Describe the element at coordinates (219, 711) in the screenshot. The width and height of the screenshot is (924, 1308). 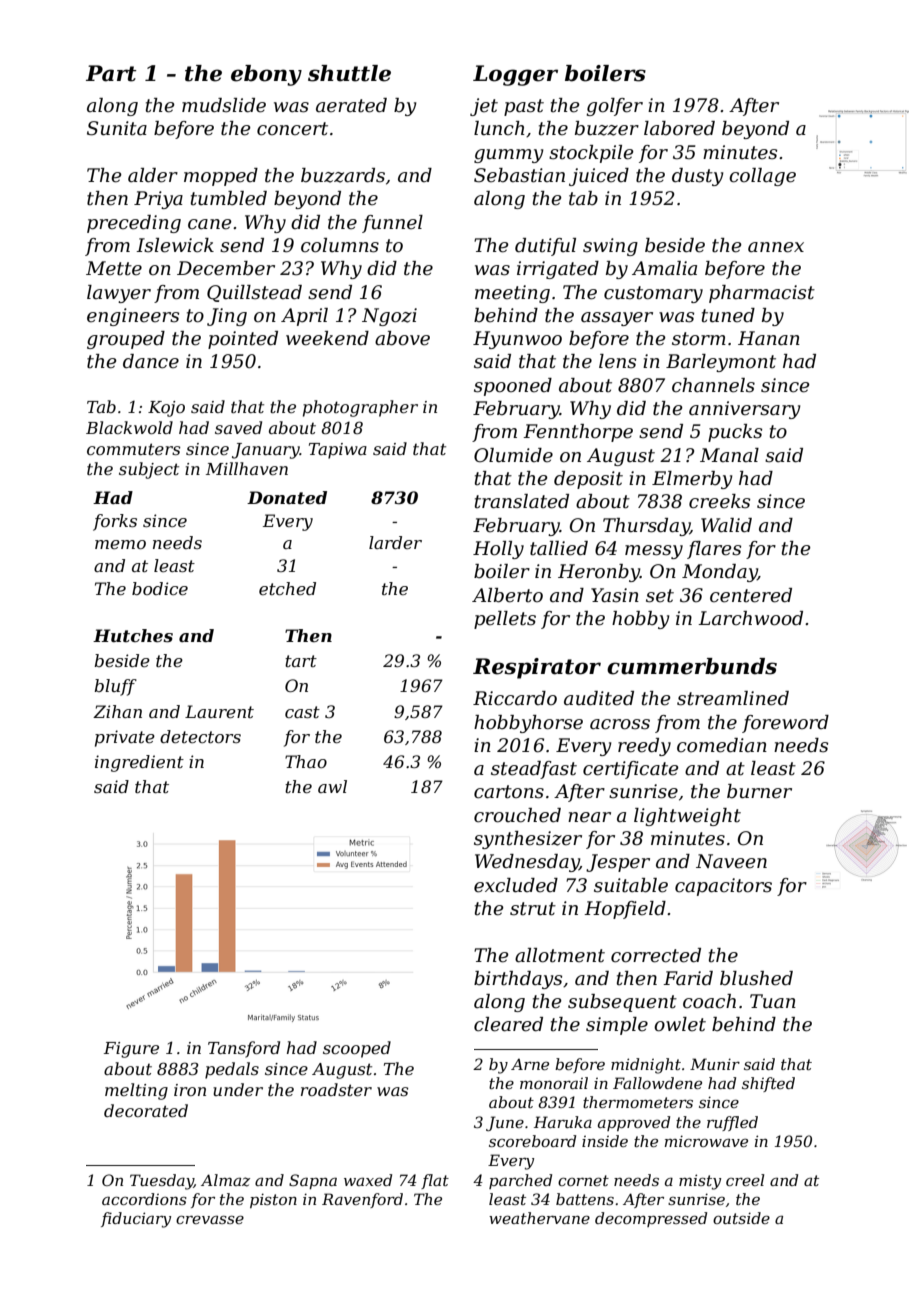
I see `Laurent` at that location.
